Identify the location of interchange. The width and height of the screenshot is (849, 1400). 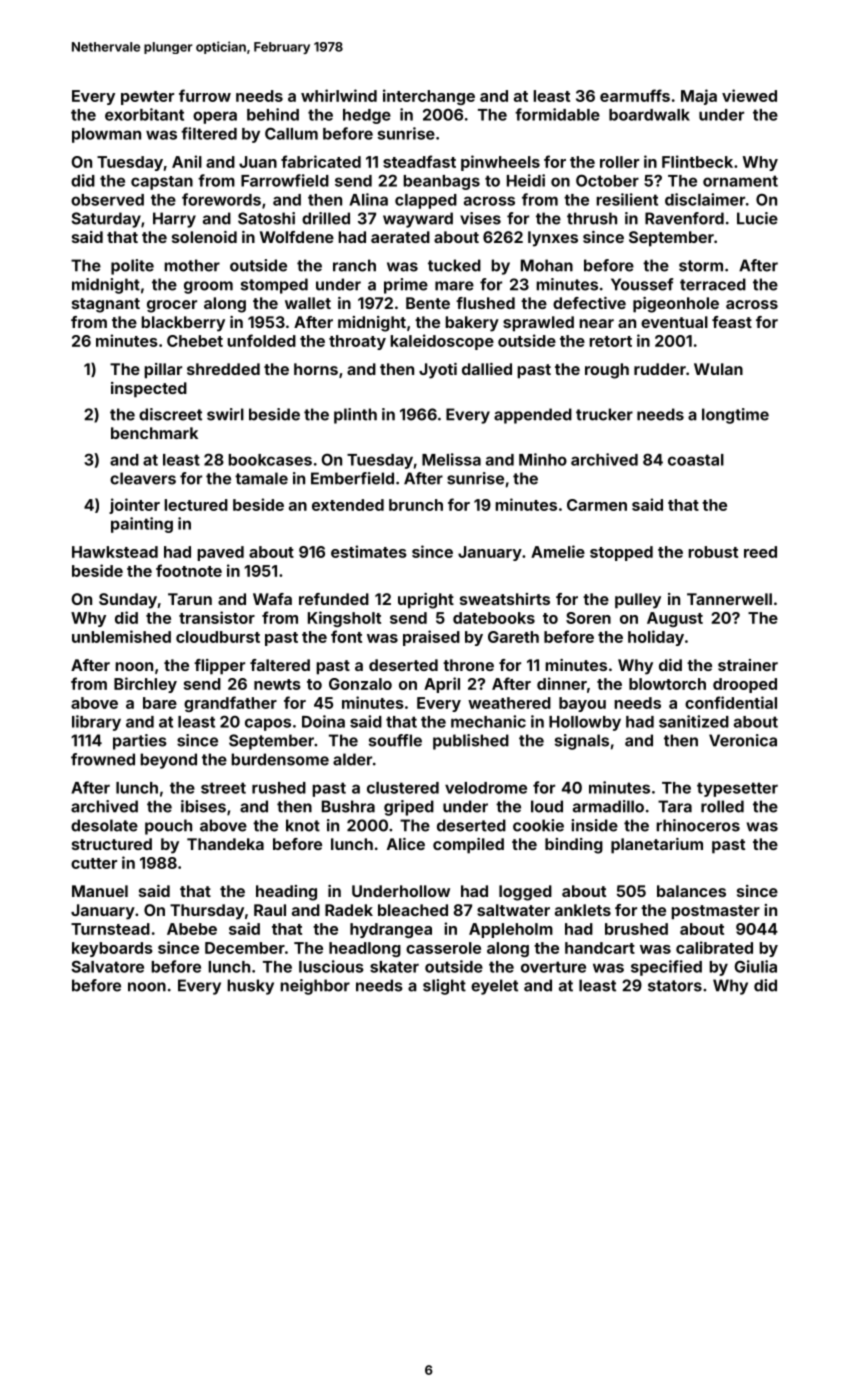
(429, 97).
